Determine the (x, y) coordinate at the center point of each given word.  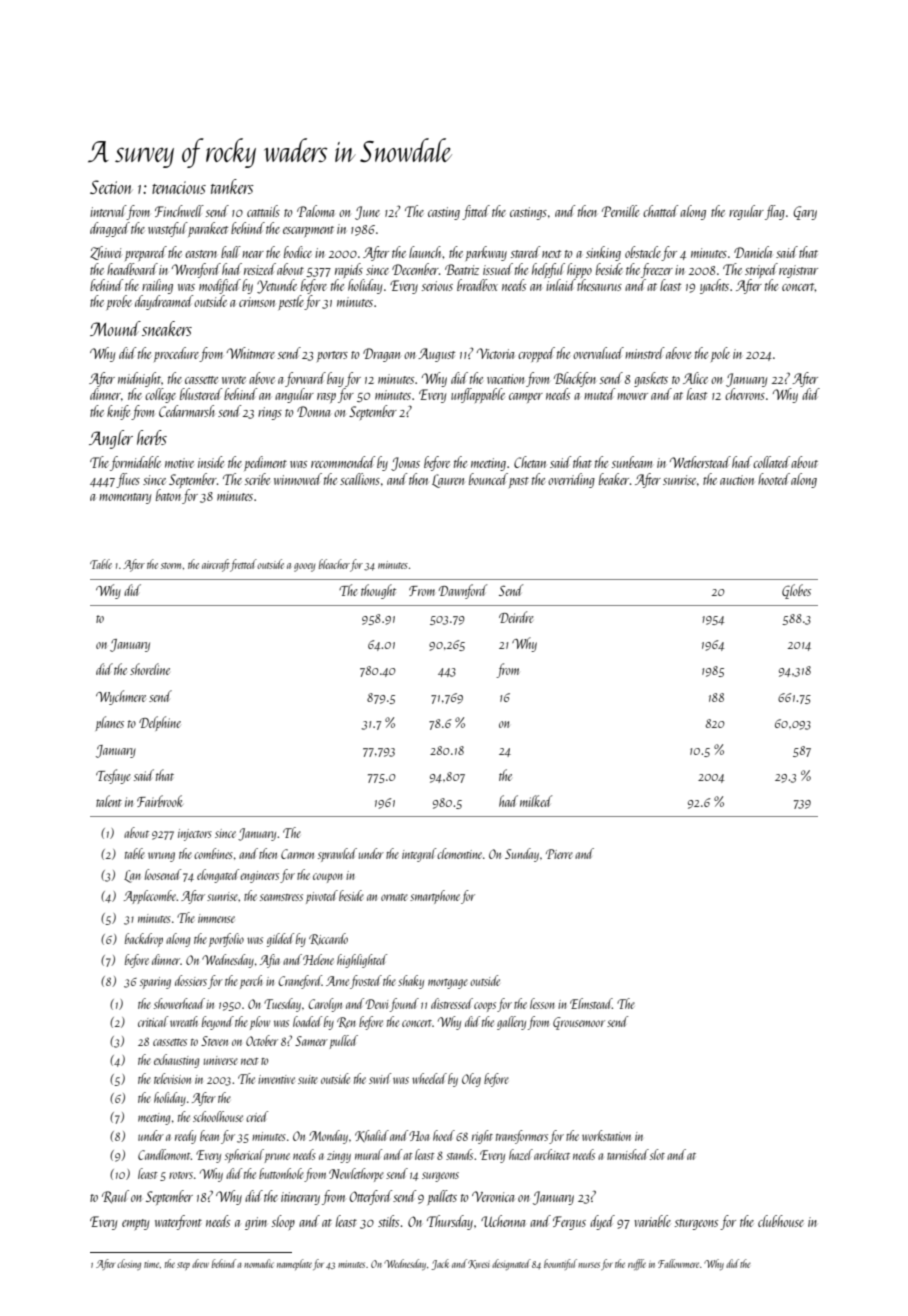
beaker (614, 479)
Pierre (559, 854)
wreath (184, 1021)
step (183, 1266)
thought (378, 591)
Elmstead (591, 1003)
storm (171, 565)
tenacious (179, 187)
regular (746, 212)
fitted (476, 212)
